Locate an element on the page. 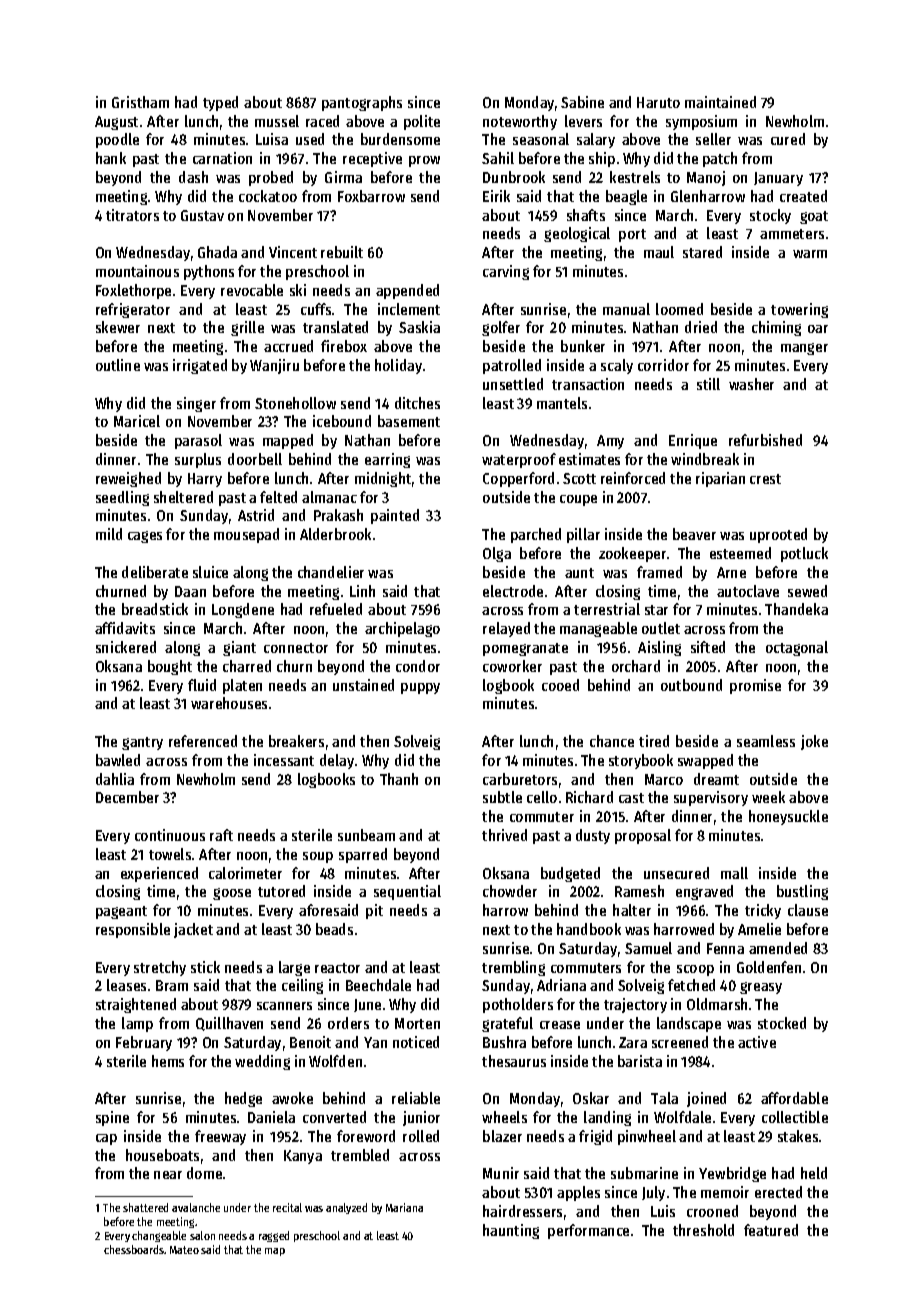 This page has width=924, height=1308. spine is located at coordinates (112, 1118).
